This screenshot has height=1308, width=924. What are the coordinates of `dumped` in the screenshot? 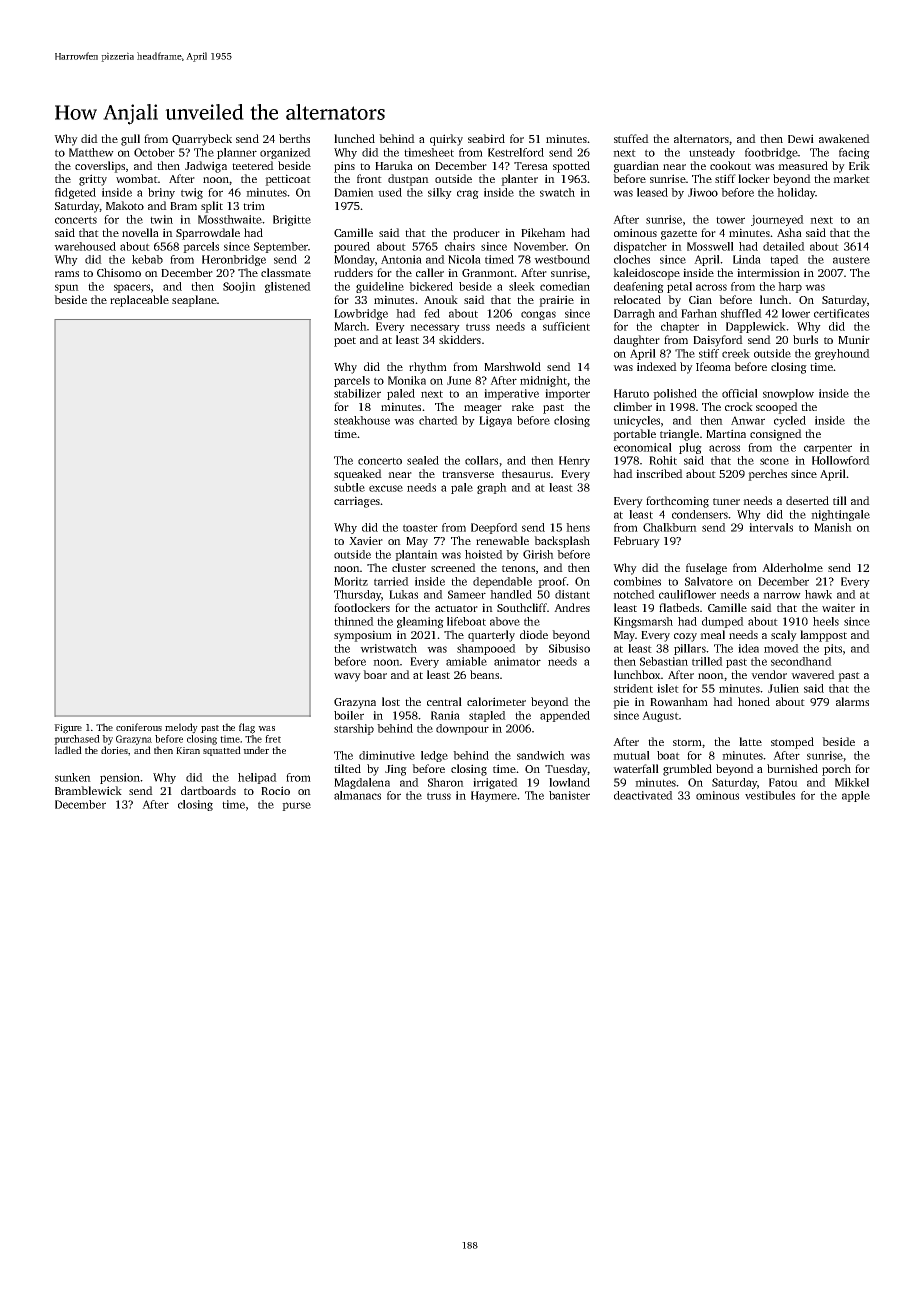 It's located at (723, 622).
